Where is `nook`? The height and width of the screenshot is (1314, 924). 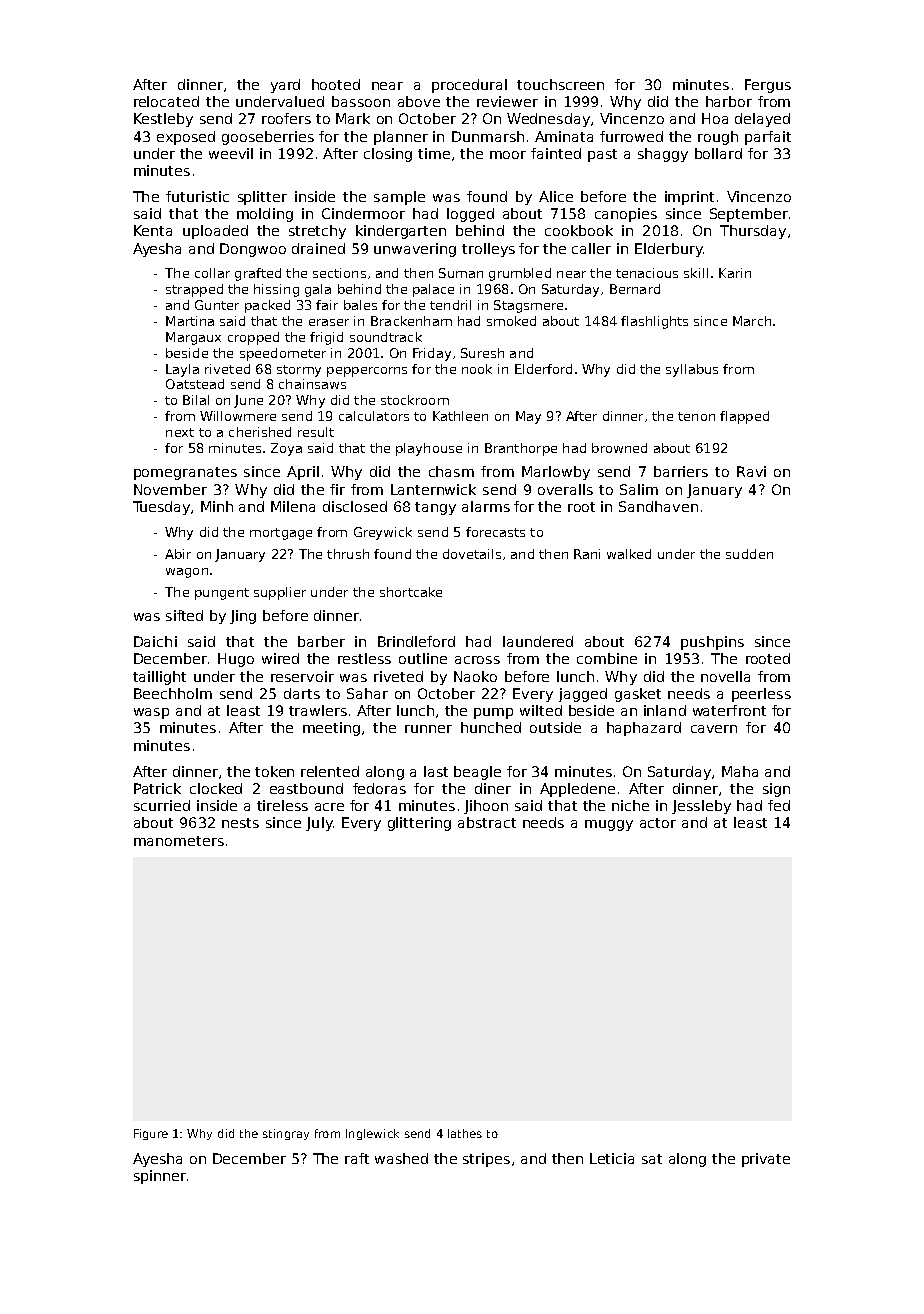
nook is located at coordinates (477, 369).
